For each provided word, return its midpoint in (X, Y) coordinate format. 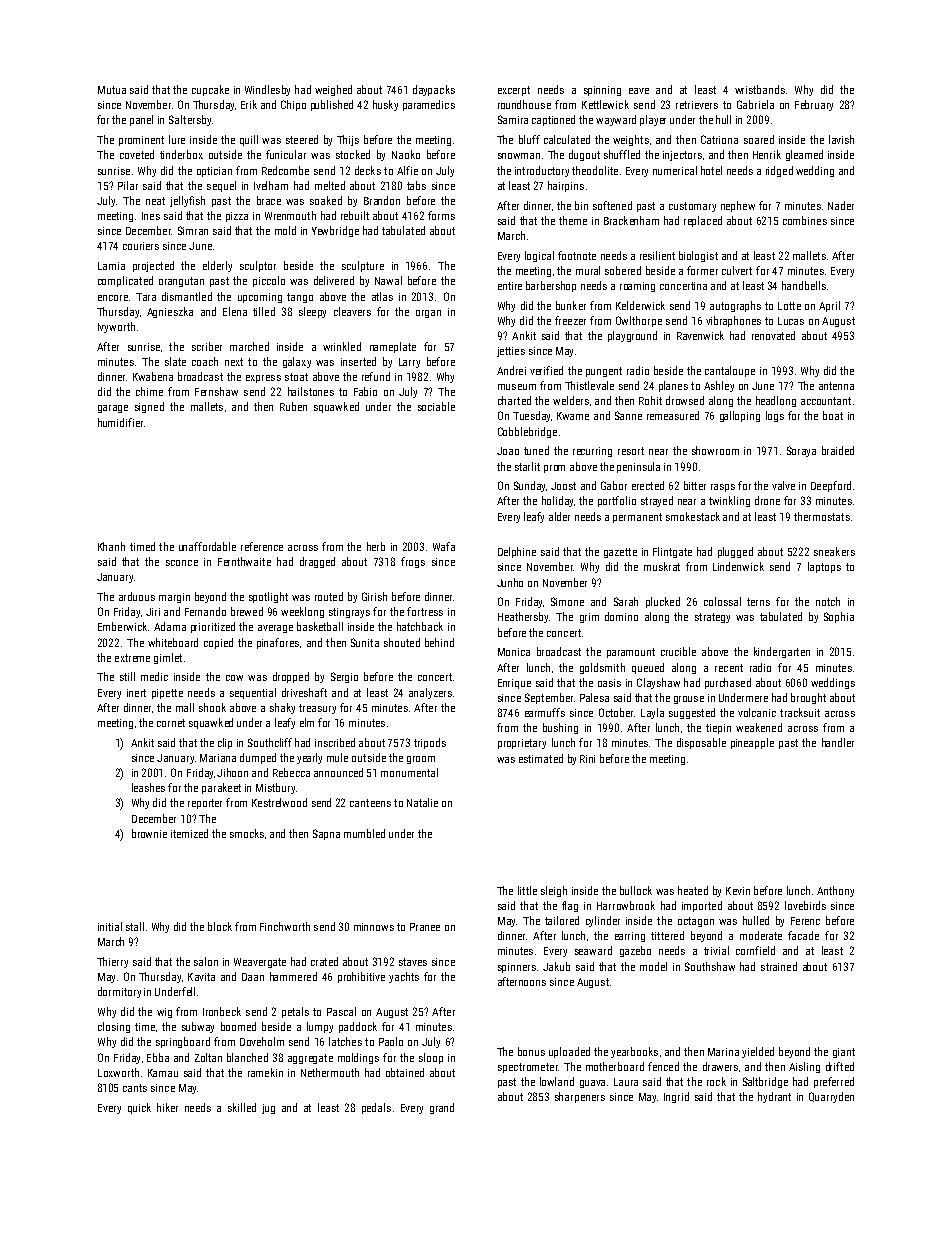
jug (268, 1109)
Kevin (738, 891)
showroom (715, 450)
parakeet (221, 788)
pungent (604, 372)
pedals (376, 1108)
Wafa (444, 546)
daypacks (434, 90)
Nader (841, 205)
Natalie (422, 802)
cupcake (210, 90)
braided (838, 450)
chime (149, 391)
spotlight (268, 597)
